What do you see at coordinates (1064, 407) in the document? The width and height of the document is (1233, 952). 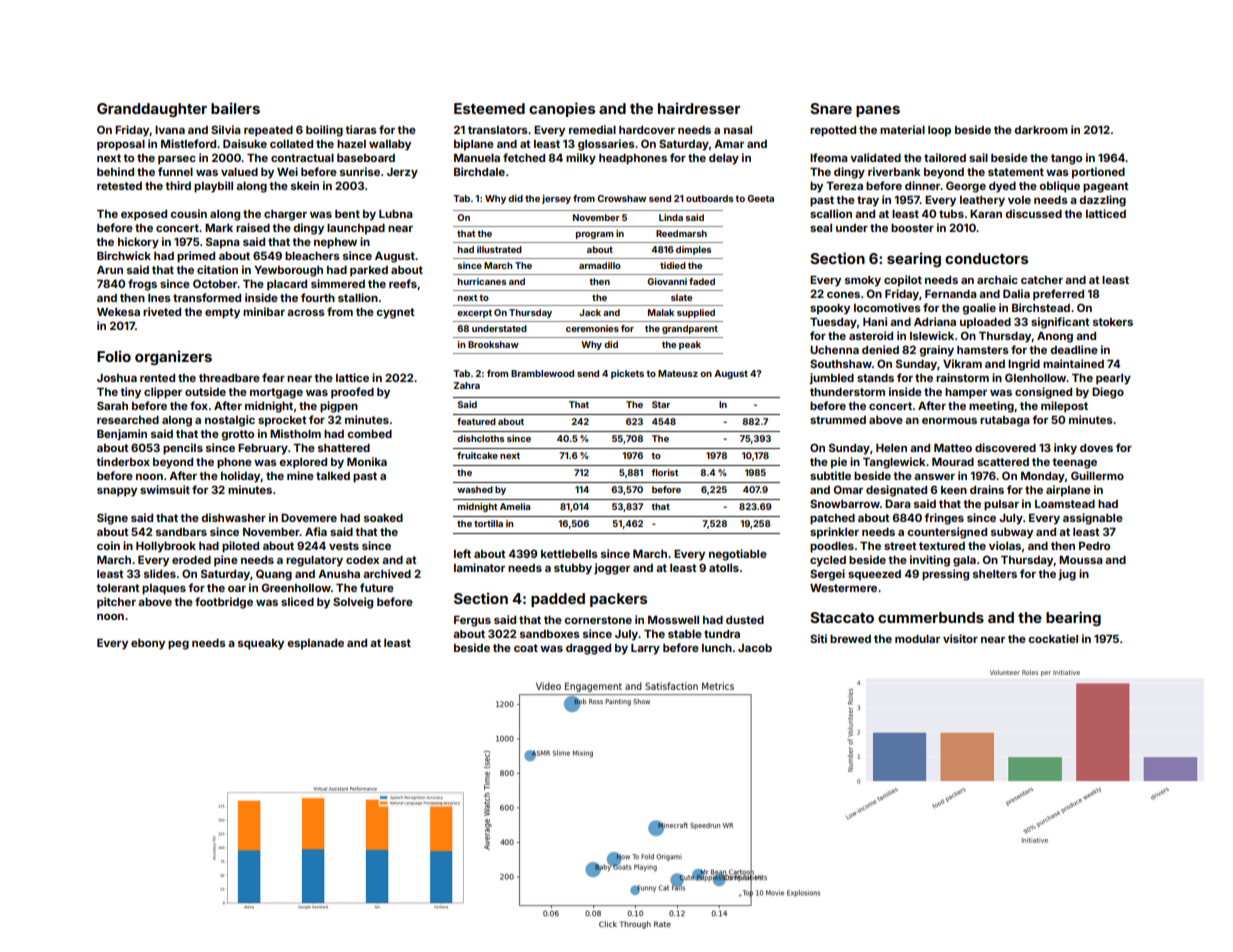 I see `milepost` at bounding box center [1064, 407].
